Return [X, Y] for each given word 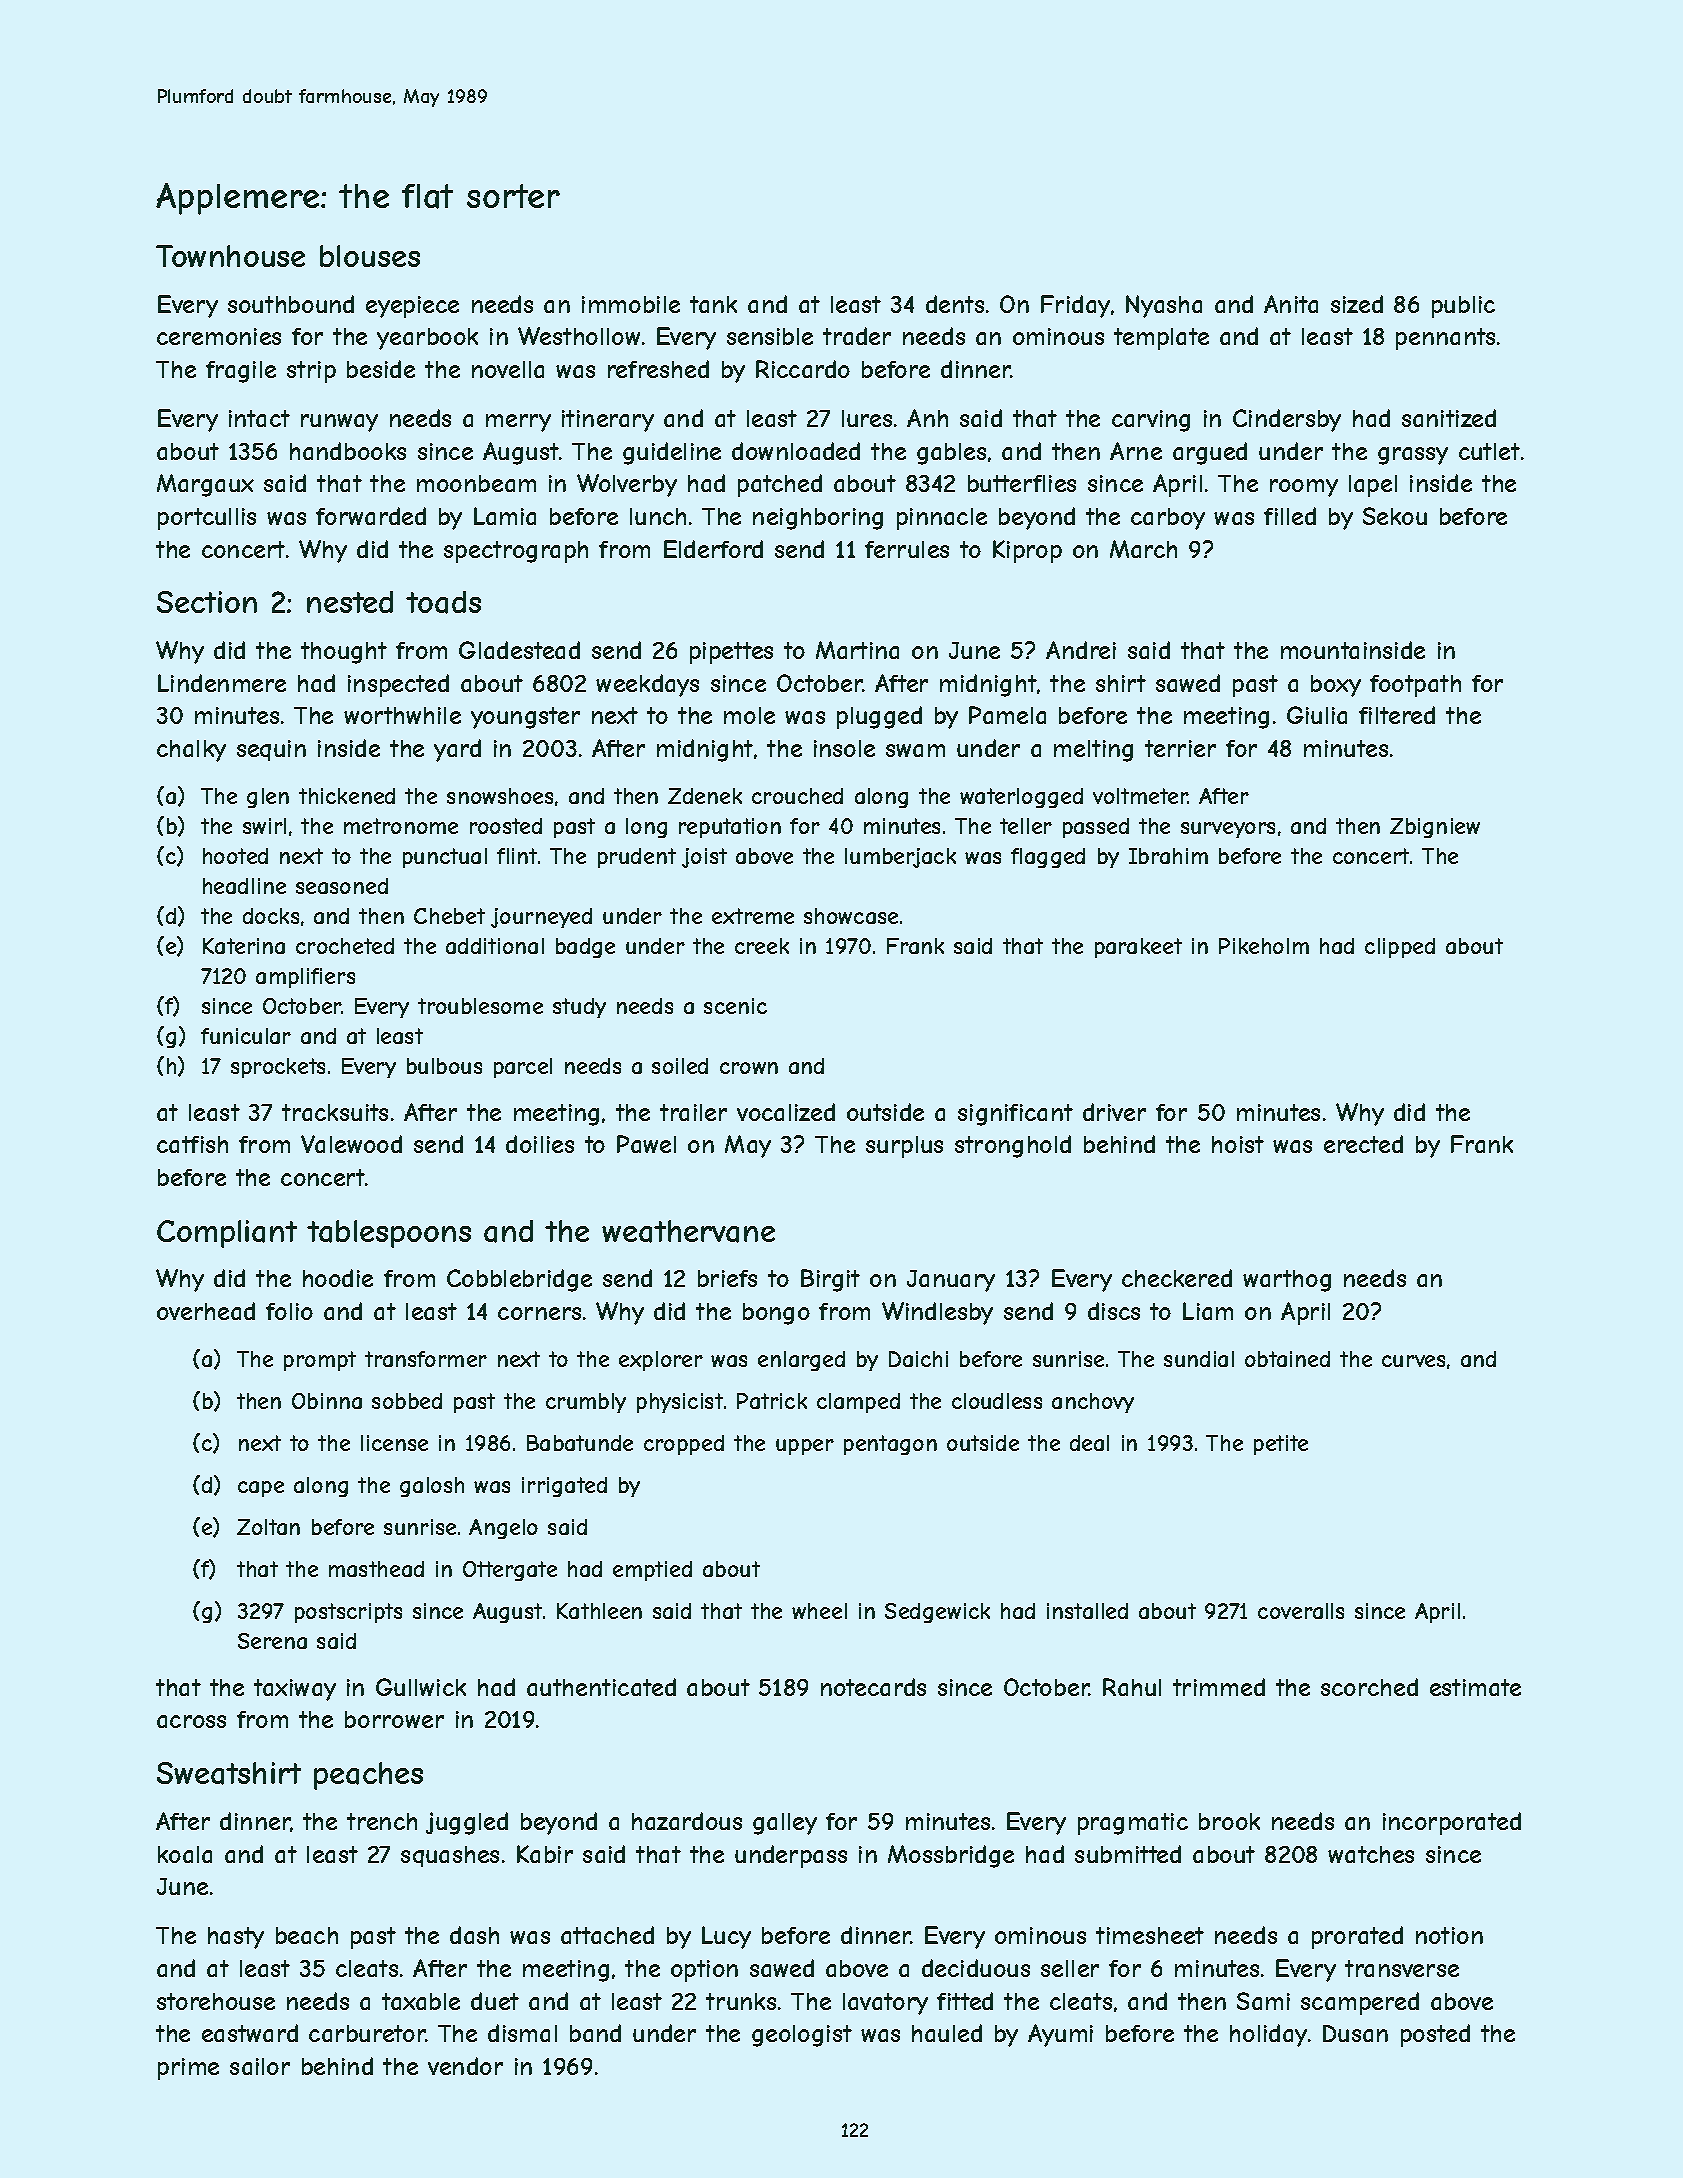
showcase [851, 916]
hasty [236, 1938]
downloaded [796, 451]
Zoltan [268, 1527]
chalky [191, 751]
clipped [1400, 948]
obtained [1287, 1359]
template [1161, 339]
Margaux [205, 485]
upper [805, 1447]
